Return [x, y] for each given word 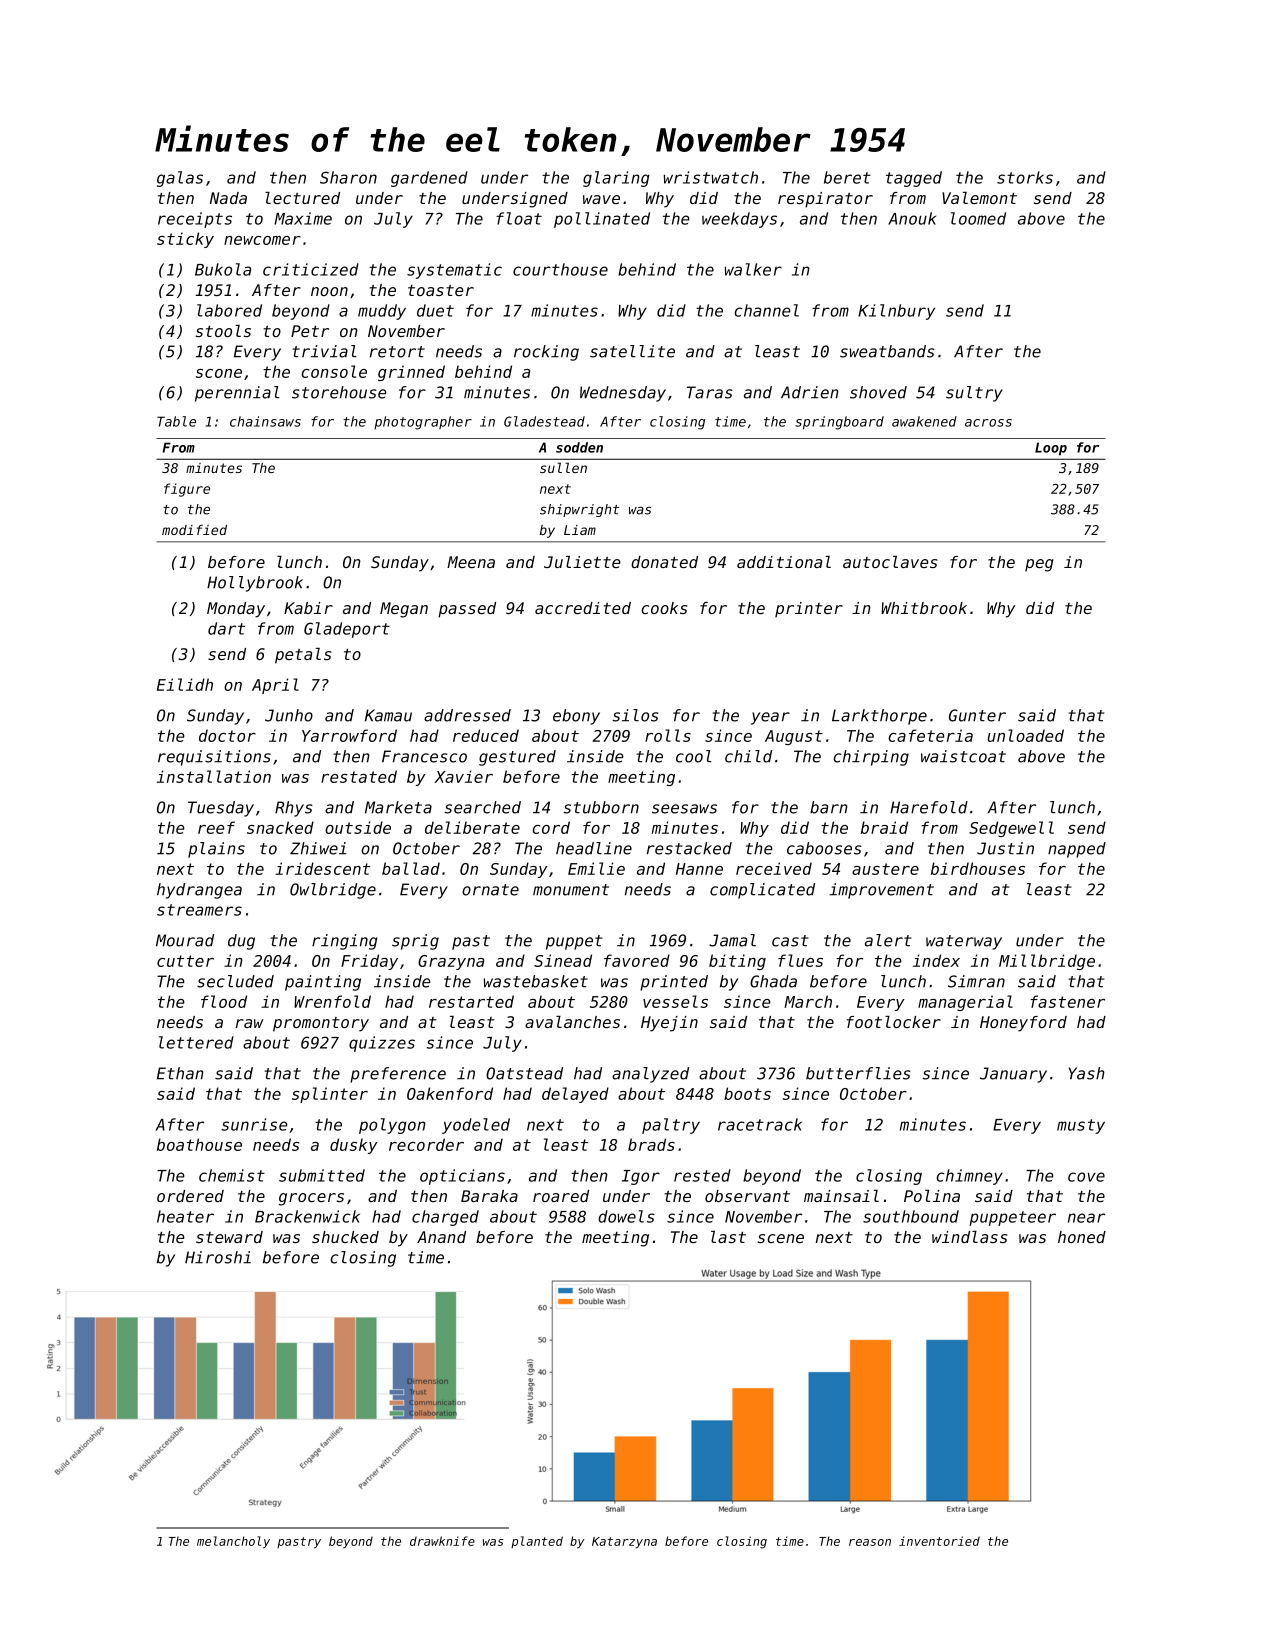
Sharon [348, 177]
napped [1077, 850]
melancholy [233, 1542]
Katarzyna [624, 1543]
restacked [689, 848]
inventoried [939, 1541]
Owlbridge [333, 891]
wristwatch [710, 177]
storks [1025, 177]
